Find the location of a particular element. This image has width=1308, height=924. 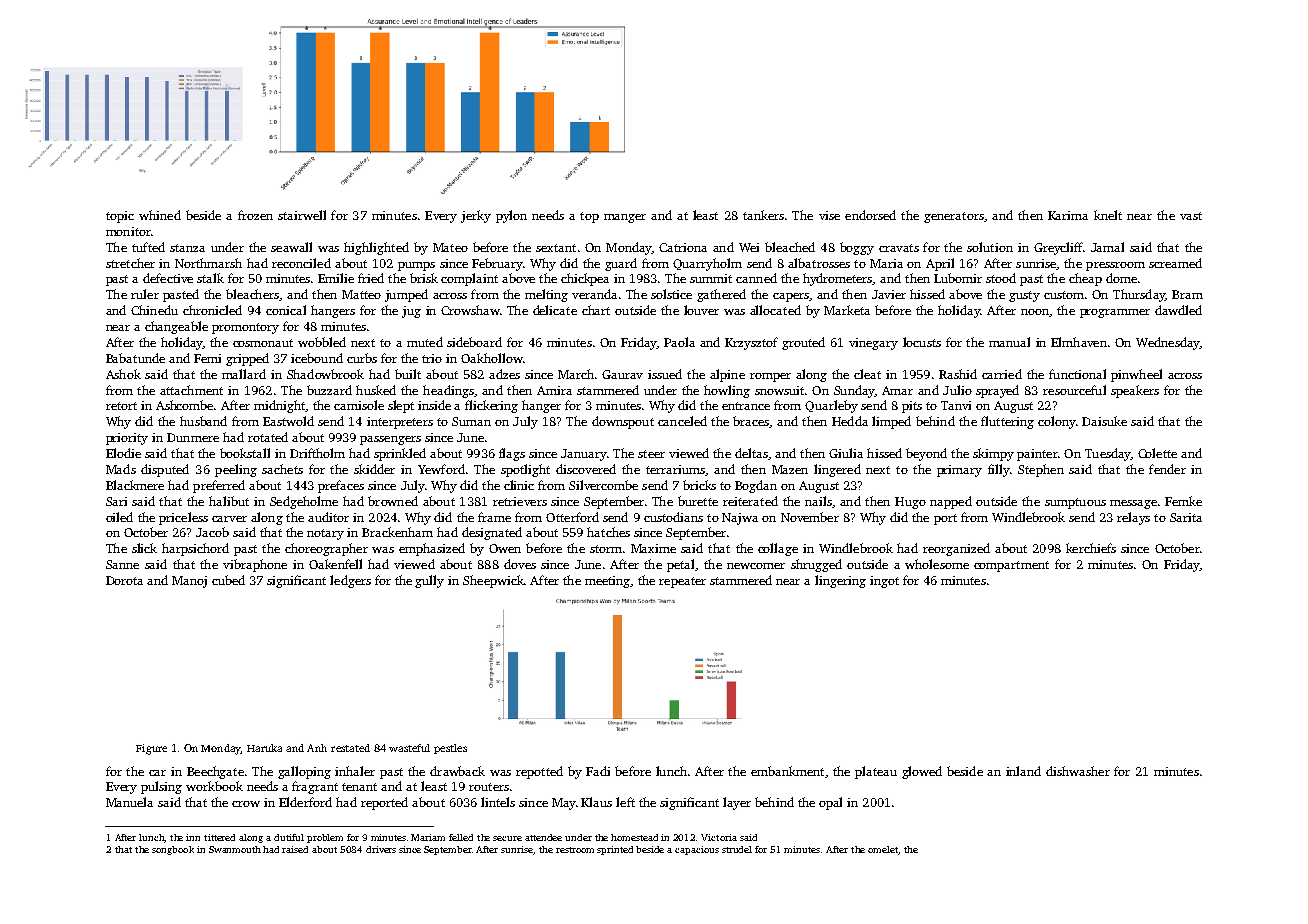

frozen is located at coordinates (255, 215).
